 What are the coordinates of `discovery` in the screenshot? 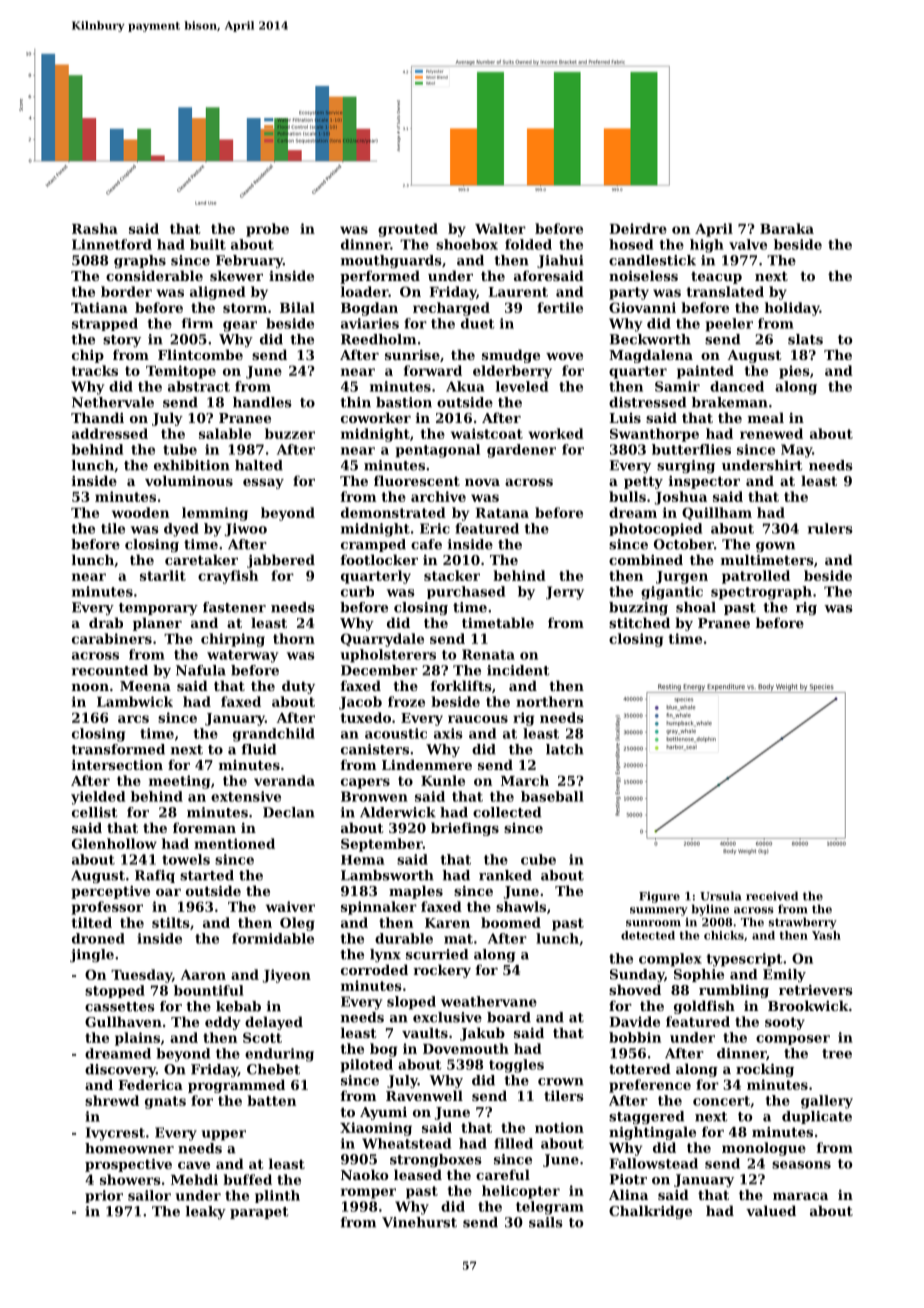 It's located at (120, 1070).
